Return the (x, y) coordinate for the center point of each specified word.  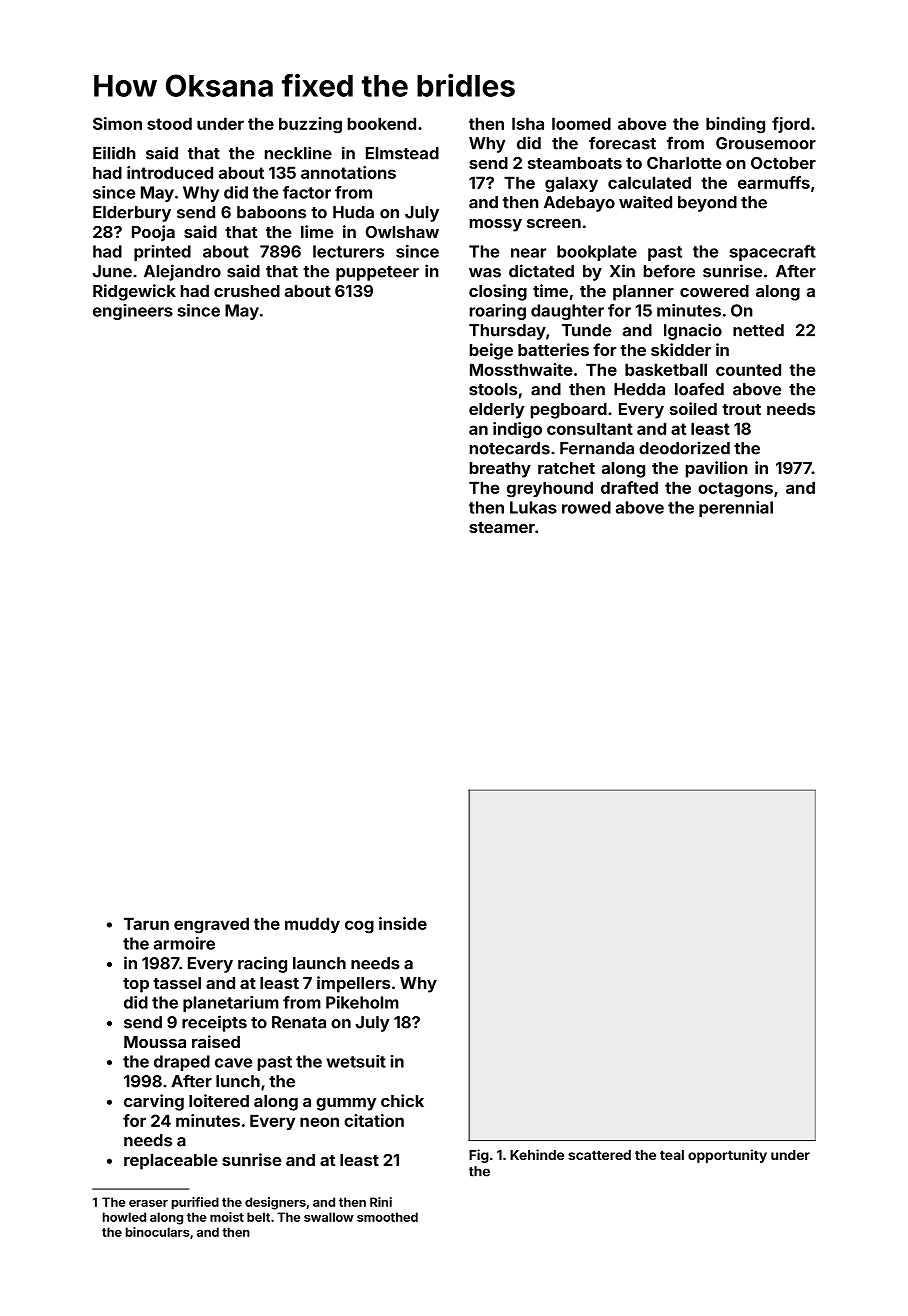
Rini (381, 1202)
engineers (133, 312)
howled (124, 1217)
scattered (599, 1155)
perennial (736, 509)
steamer (502, 527)
